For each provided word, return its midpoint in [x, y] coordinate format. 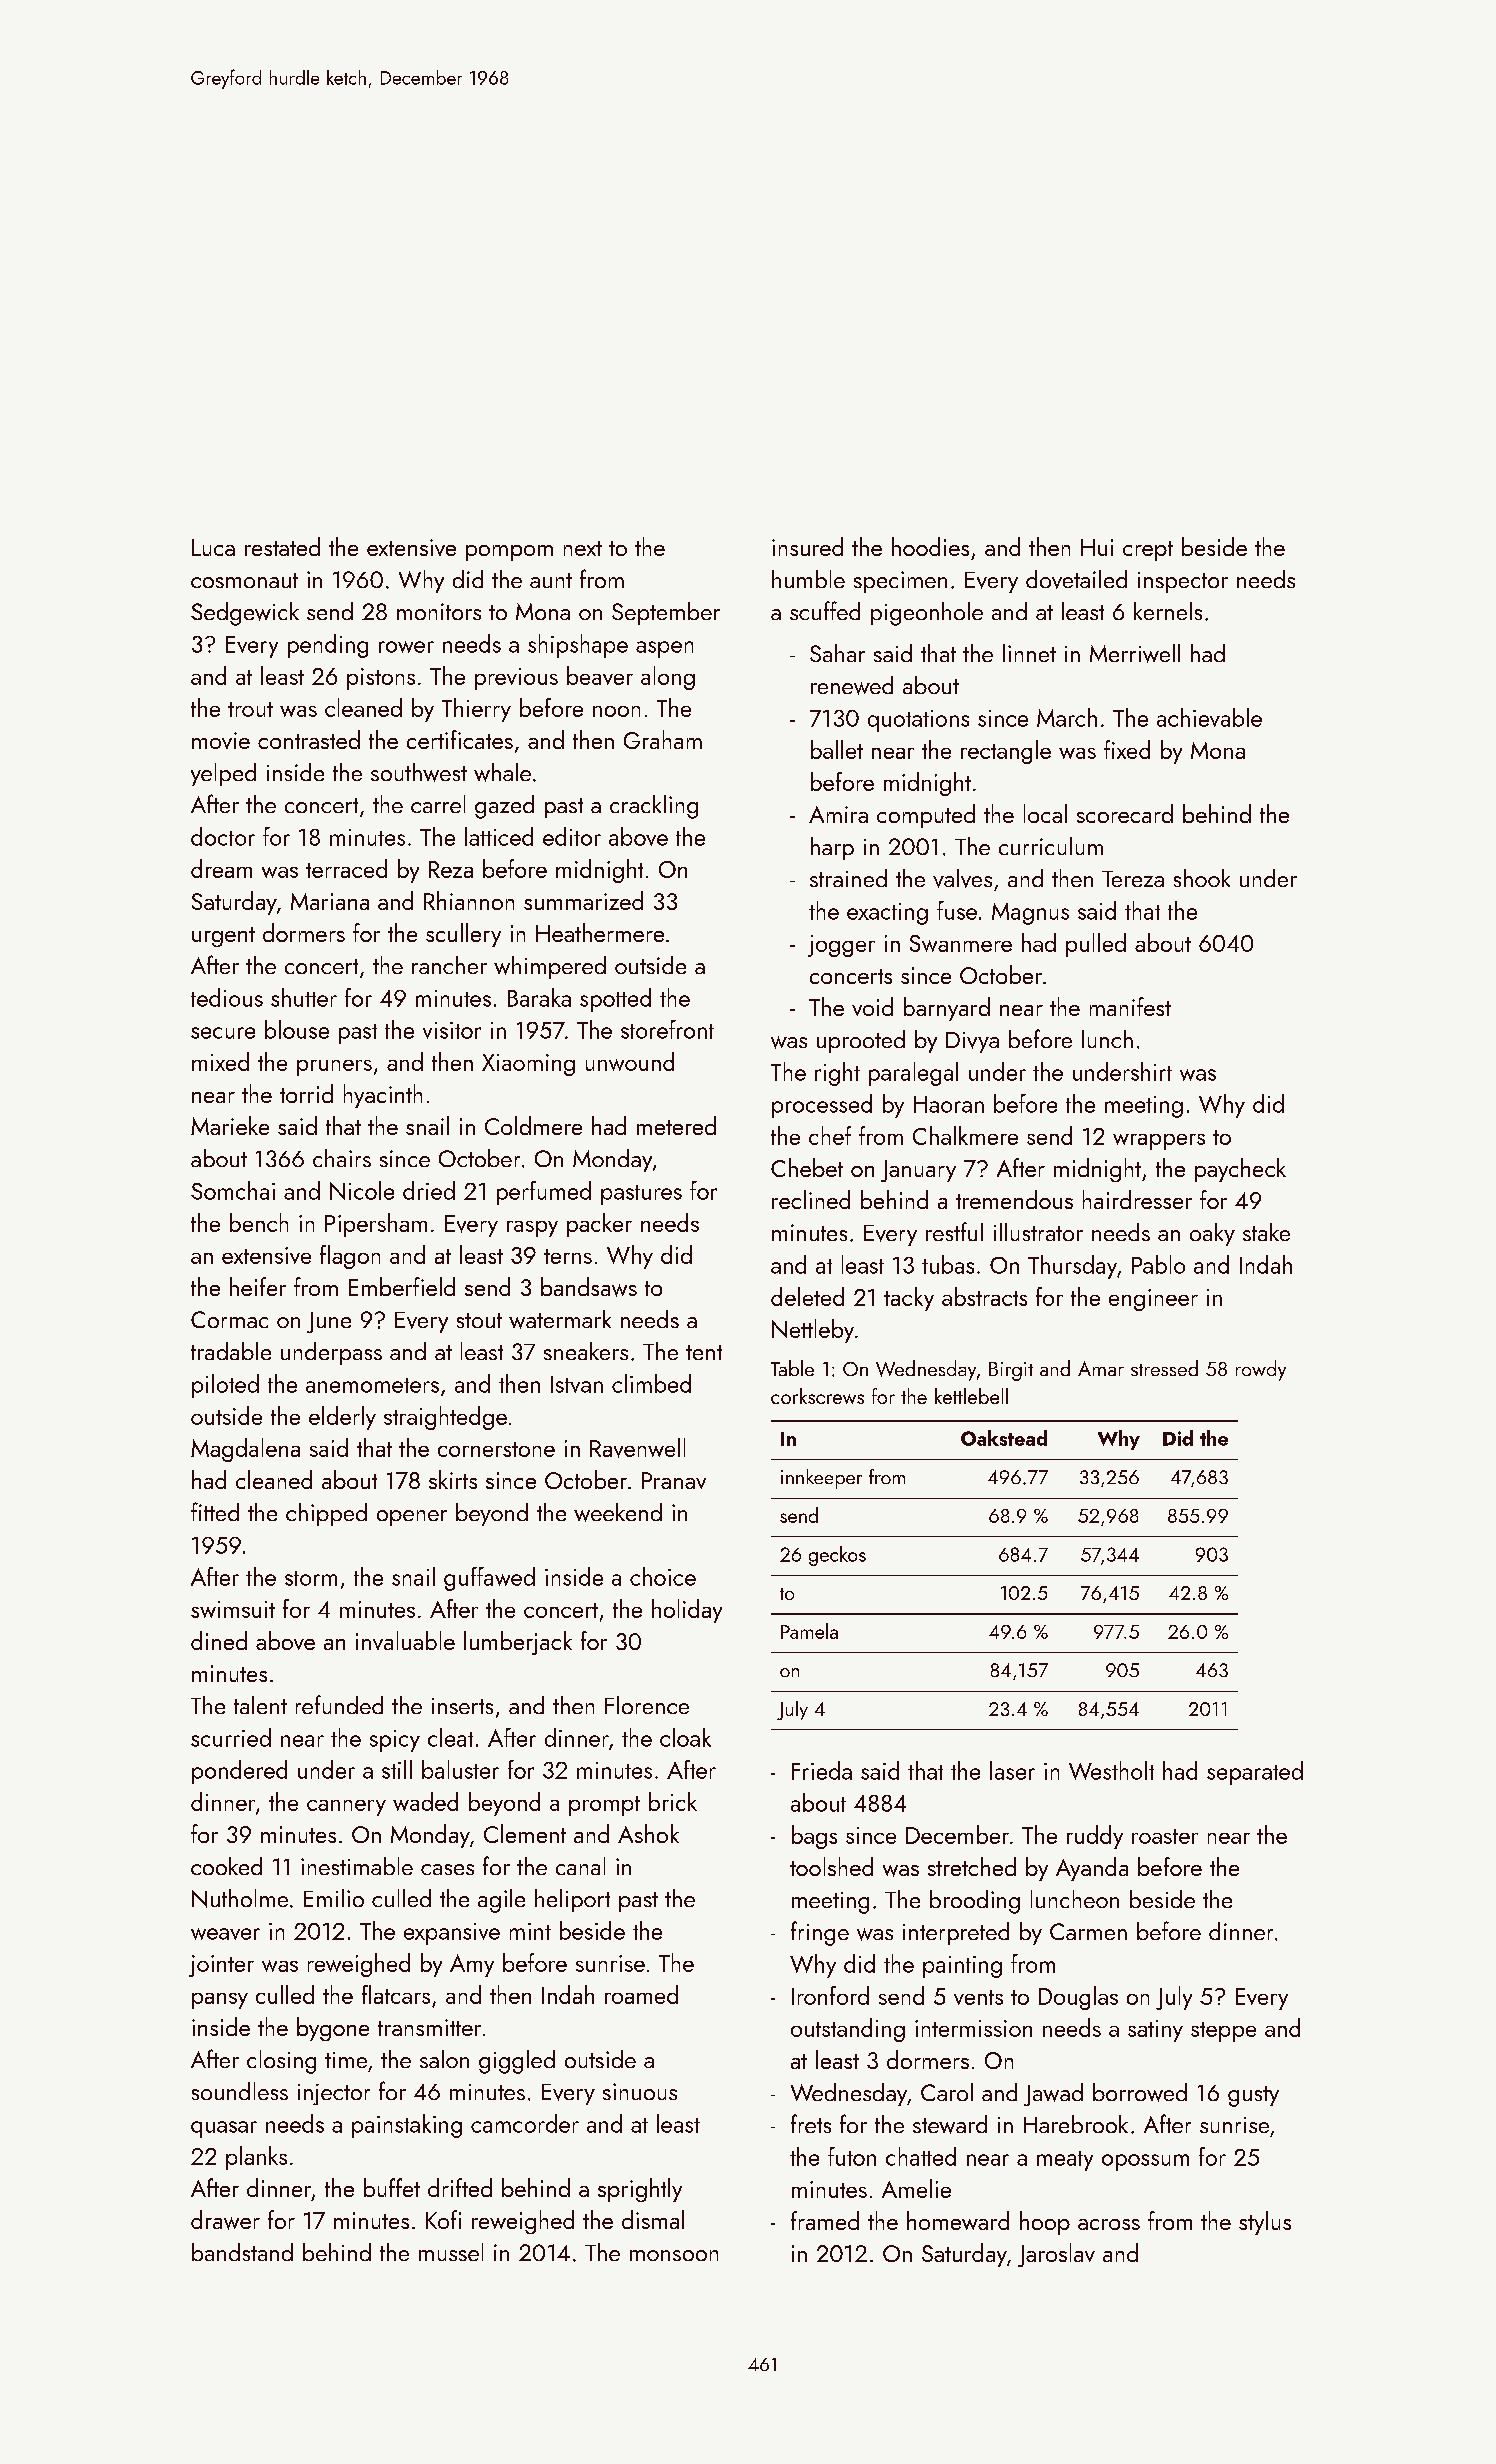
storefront [667, 1029]
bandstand [242, 2252]
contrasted [309, 739]
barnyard [947, 1009]
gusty [1253, 2096]
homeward [958, 2220]
